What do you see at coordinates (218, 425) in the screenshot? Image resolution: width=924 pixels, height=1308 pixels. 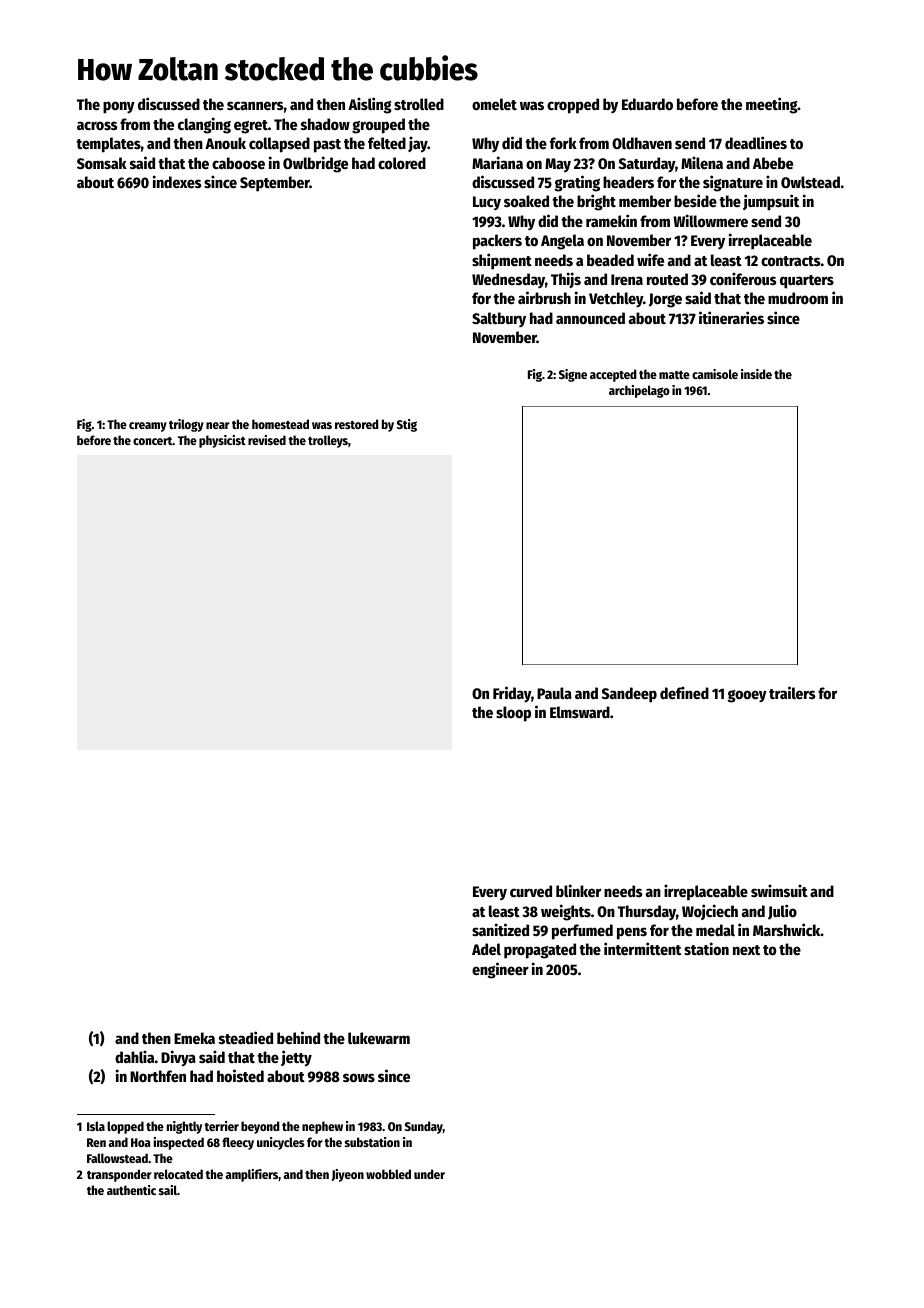 I see `near` at bounding box center [218, 425].
